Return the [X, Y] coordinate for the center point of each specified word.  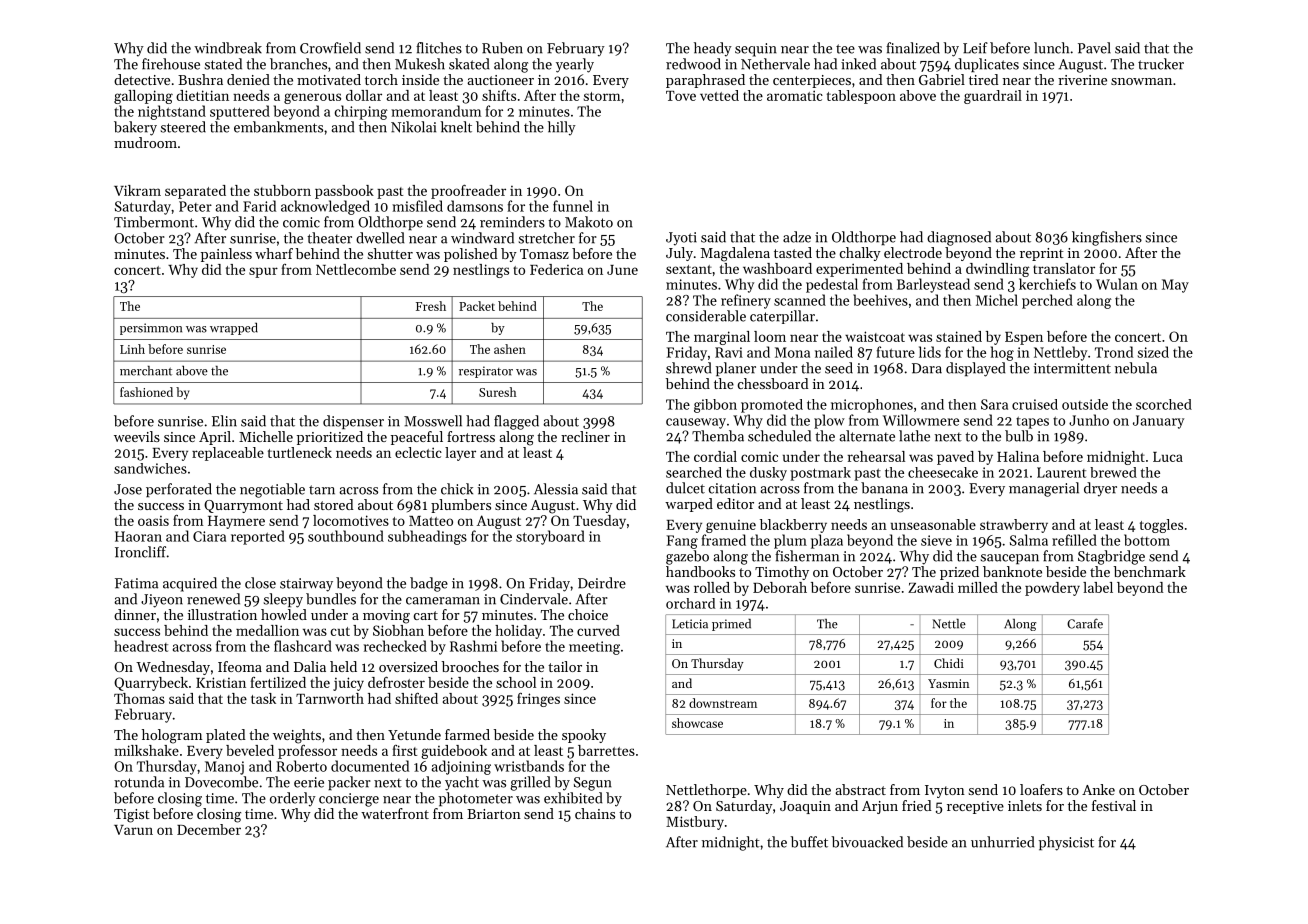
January [1158, 422]
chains [595, 813]
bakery [135, 128]
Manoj [224, 768]
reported [258, 537]
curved [598, 630]
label [1098, 587]
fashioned [146, 392]
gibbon [715, 406]
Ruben [502, 48]
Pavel [1094, 48]
